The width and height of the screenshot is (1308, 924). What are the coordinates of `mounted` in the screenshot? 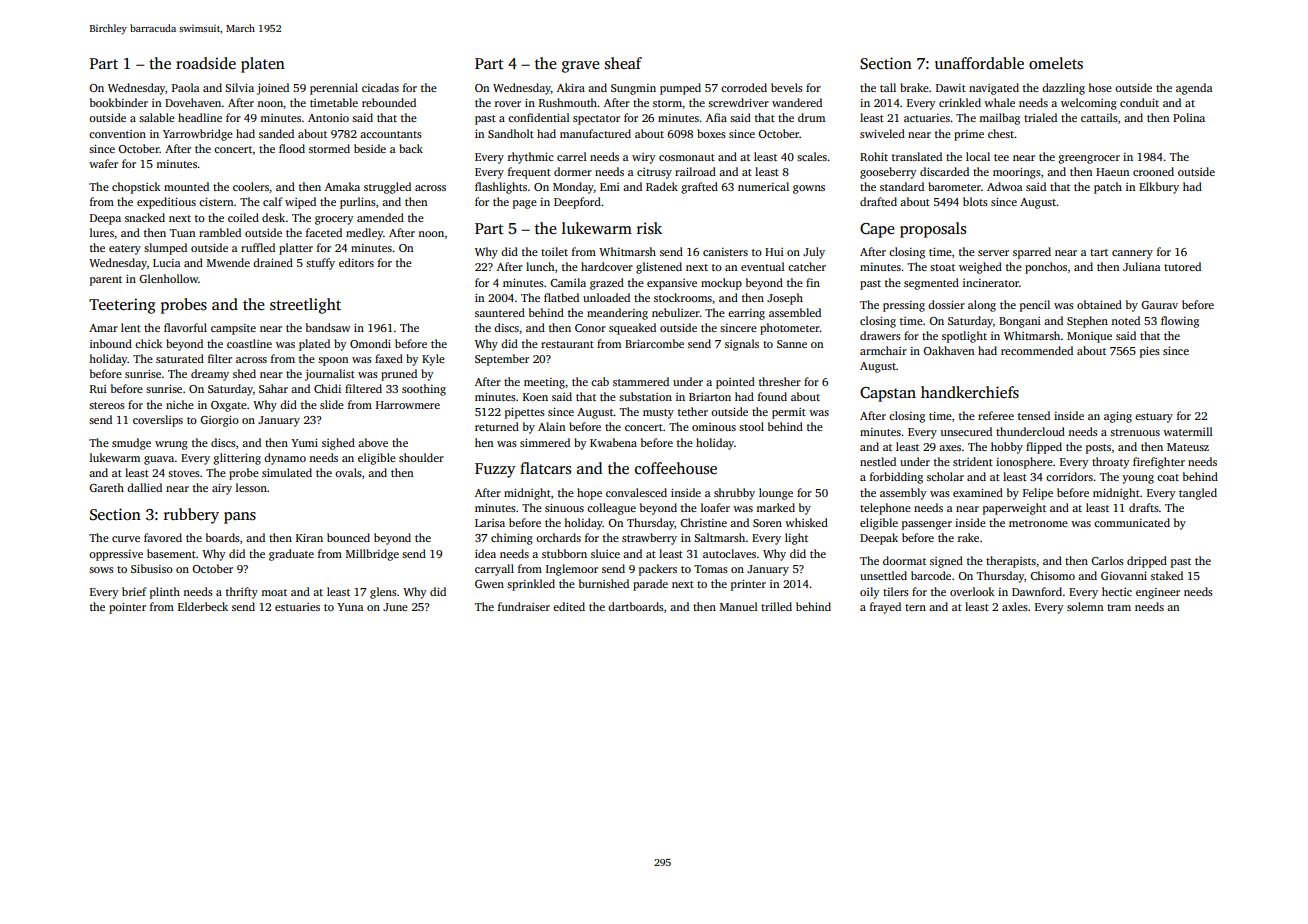 It's located at (186, 186).
